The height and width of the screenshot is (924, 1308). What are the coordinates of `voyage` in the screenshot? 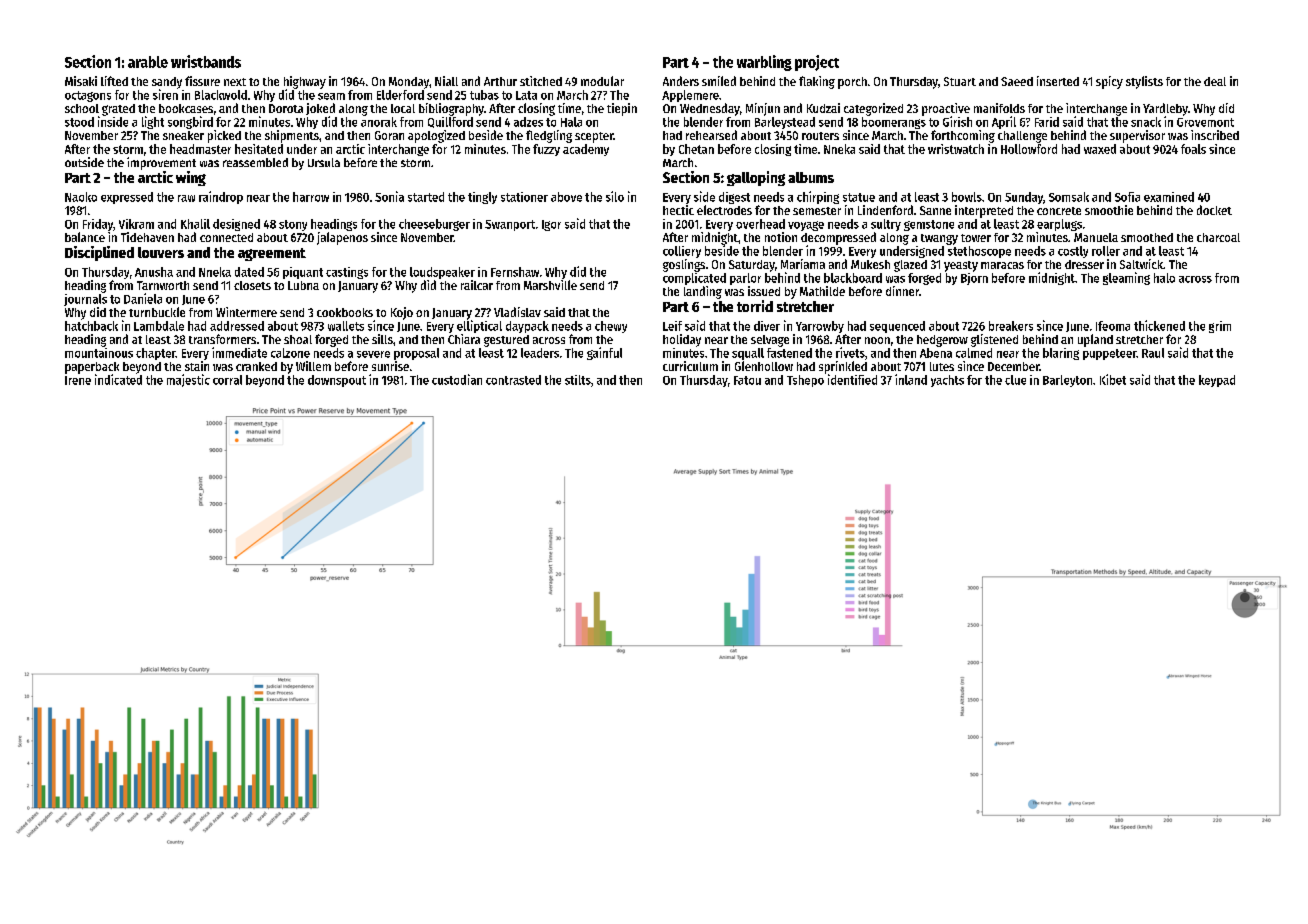 It's located at (806, 226).
